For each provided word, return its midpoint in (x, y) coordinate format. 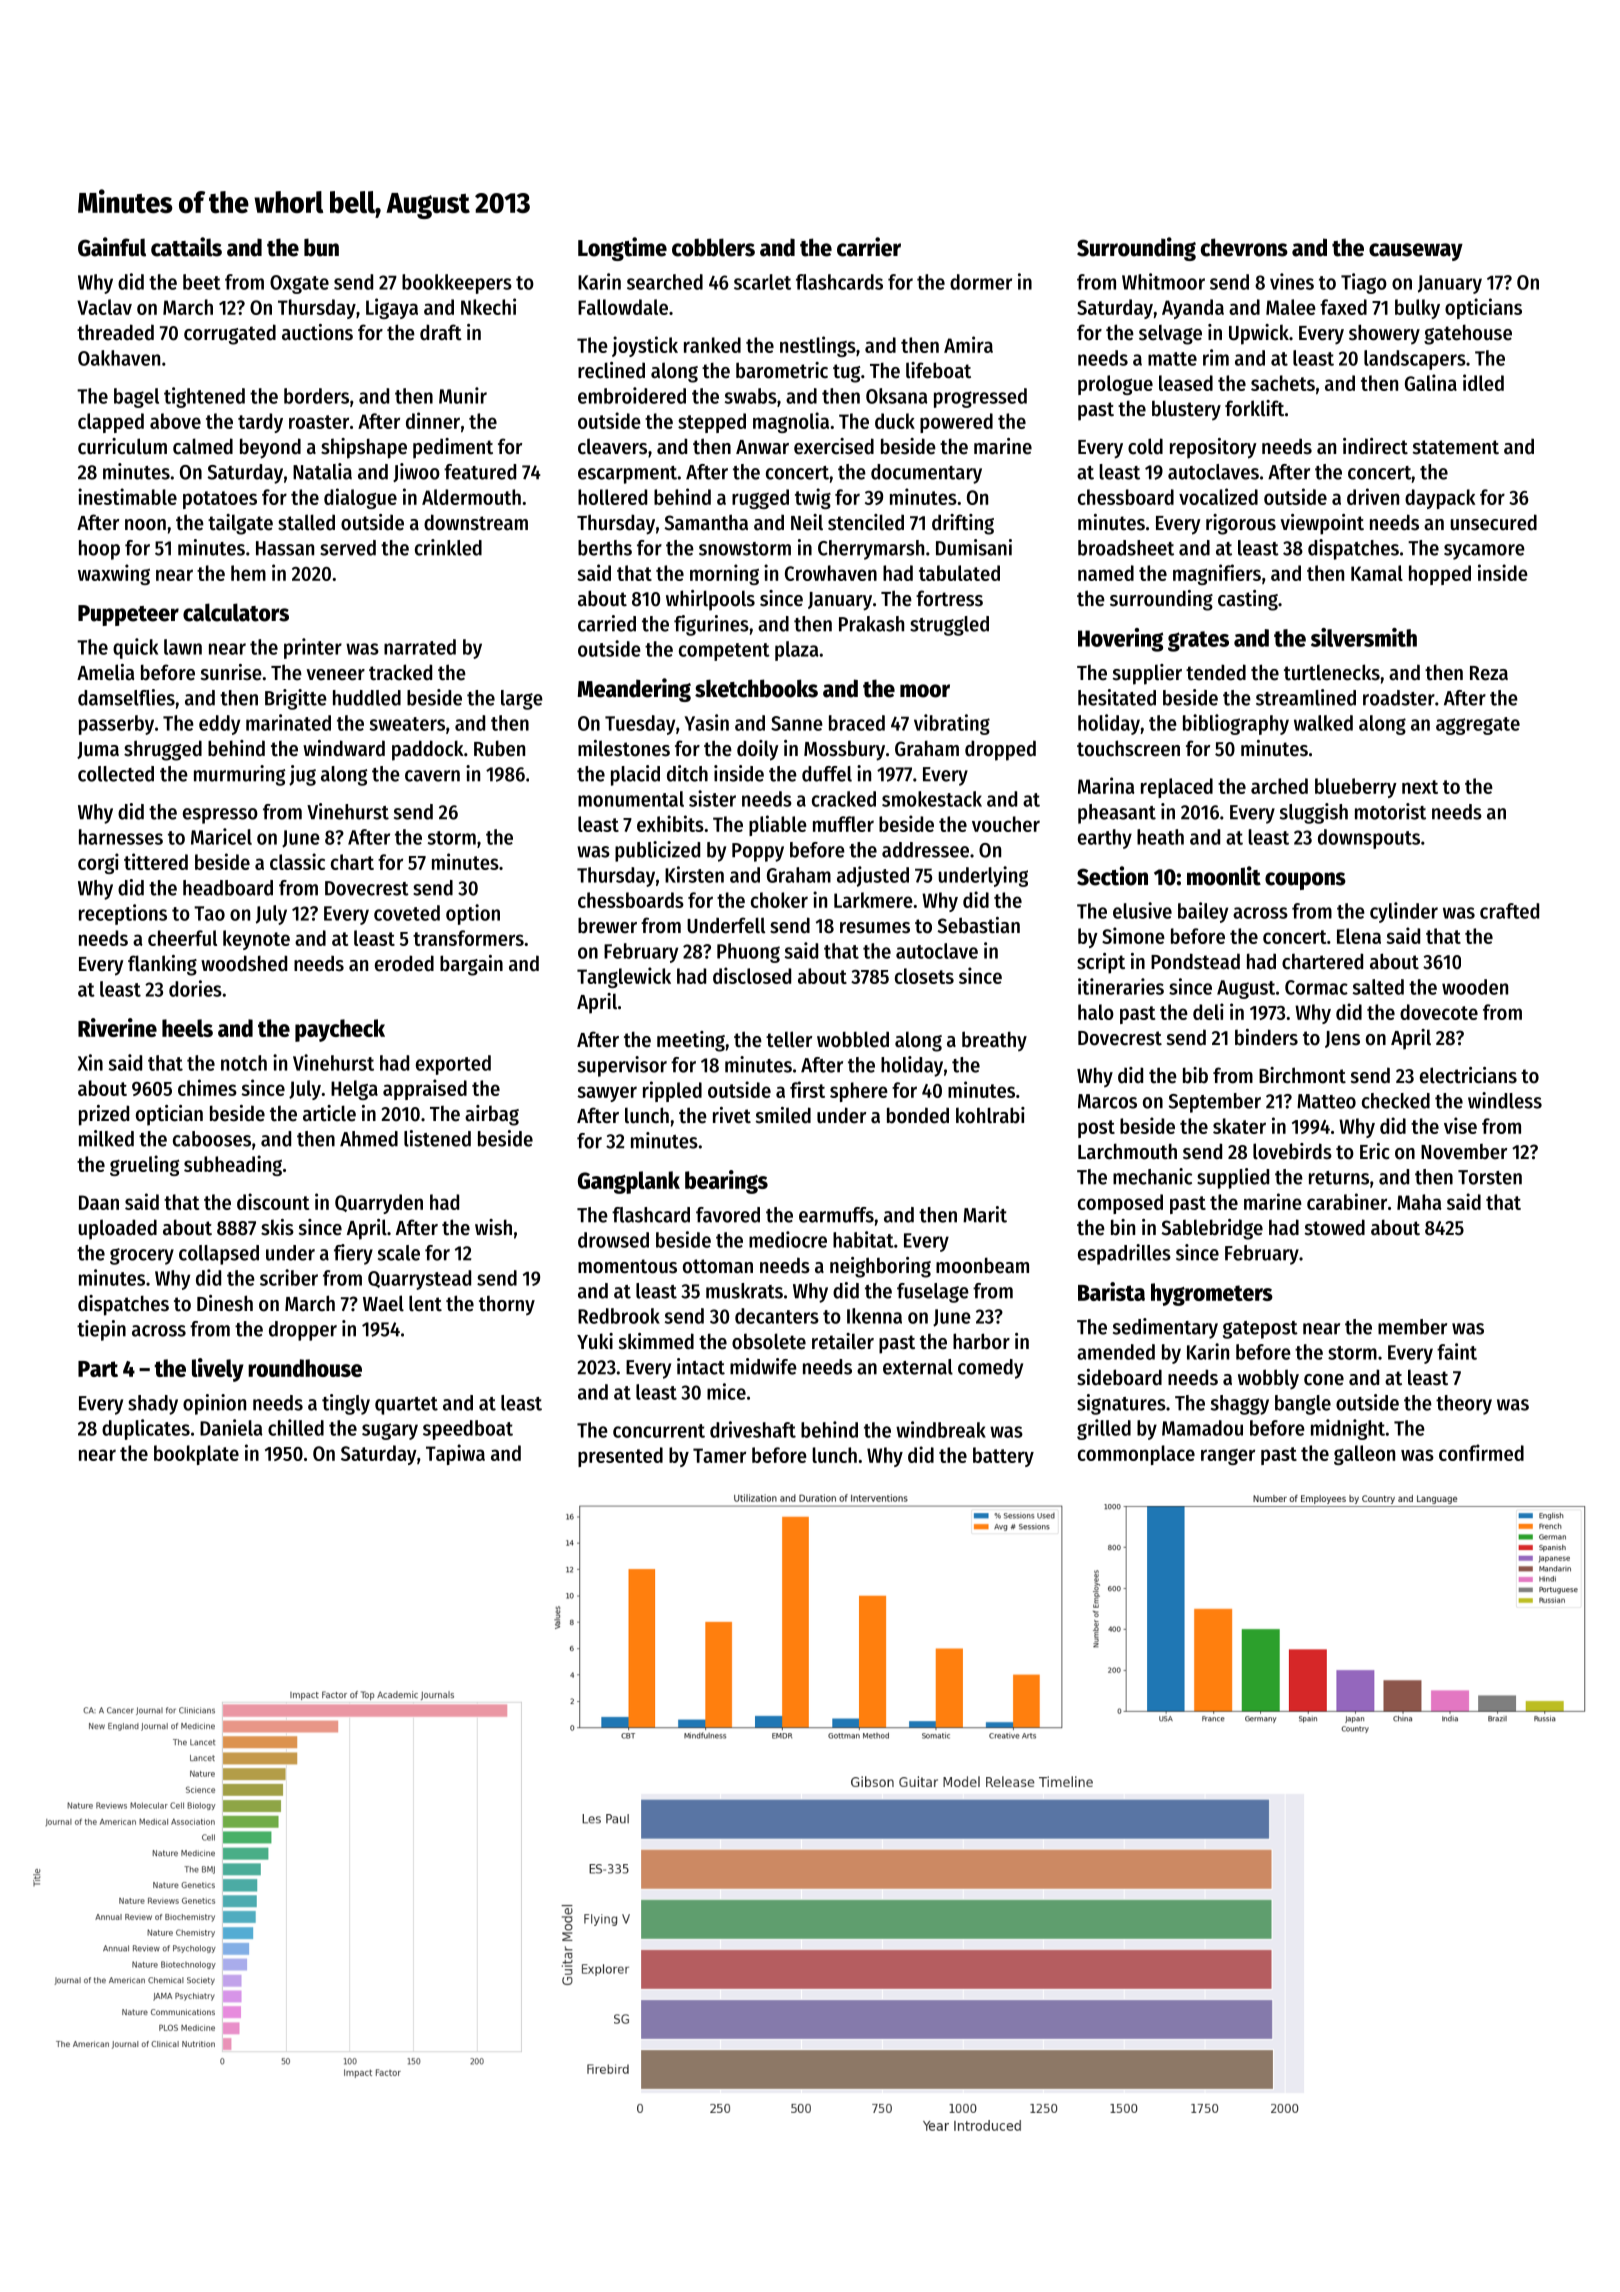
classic (297, 861)
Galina (1431, 382)
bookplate (196, 1455)
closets (924, 976)
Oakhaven (119, 358)
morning (724, 574)
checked (1396, 1101)
